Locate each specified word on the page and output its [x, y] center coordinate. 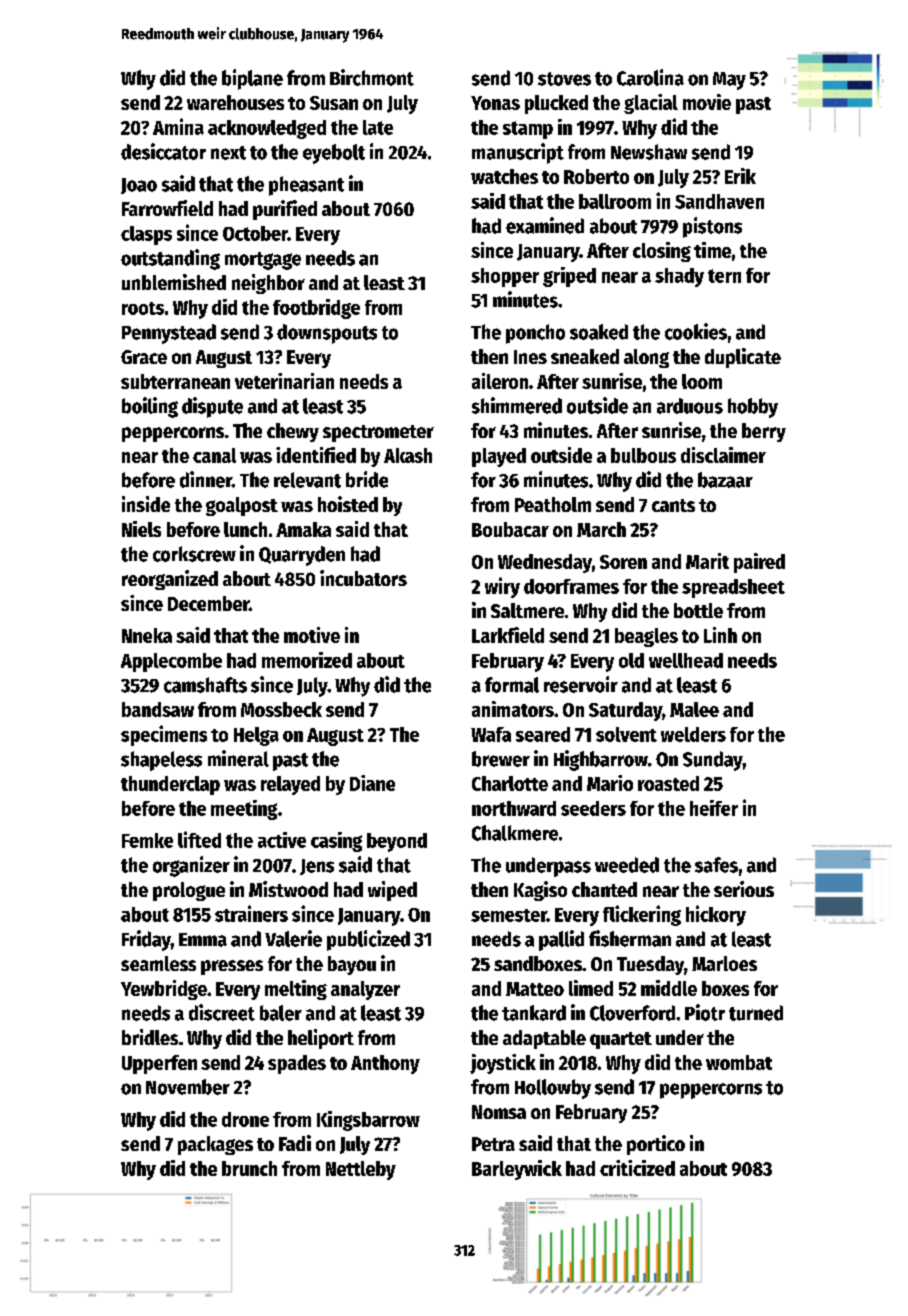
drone [245, 1119]
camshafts [205, 685]
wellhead [686, 660]
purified [285, 210]
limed [591, 988]
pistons [712, 227]
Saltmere [527, 610]
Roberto [596, 176]
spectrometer [378, 433]
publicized [368, 940]
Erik [740, 176]
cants [673, 505]
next [228, 153]
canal [214, 455]
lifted [199, 839]
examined [545, 225]
